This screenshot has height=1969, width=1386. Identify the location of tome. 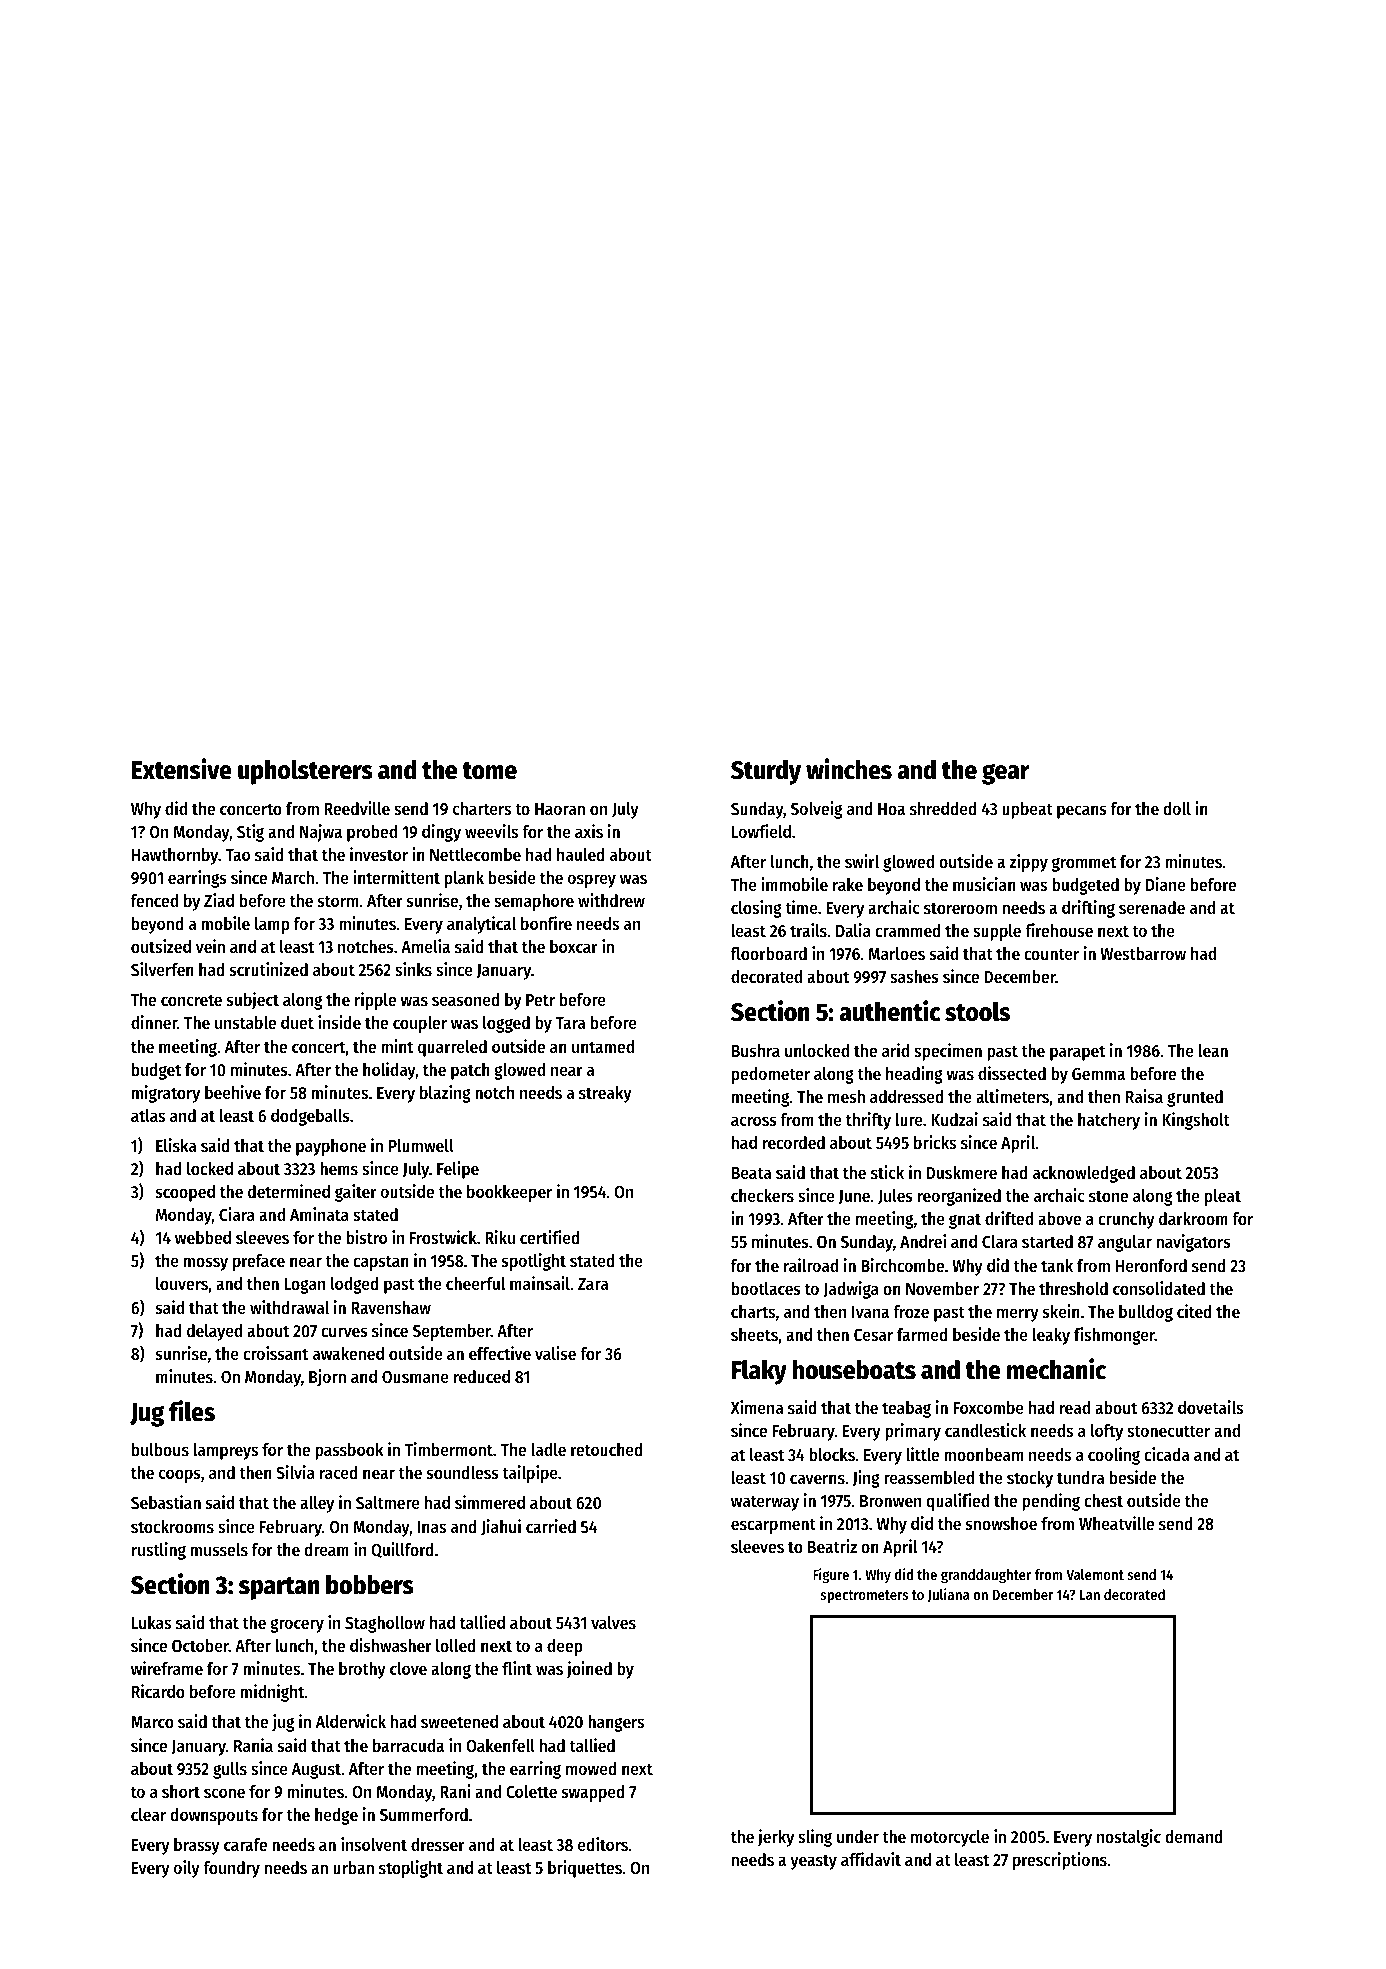
(489, 771).
